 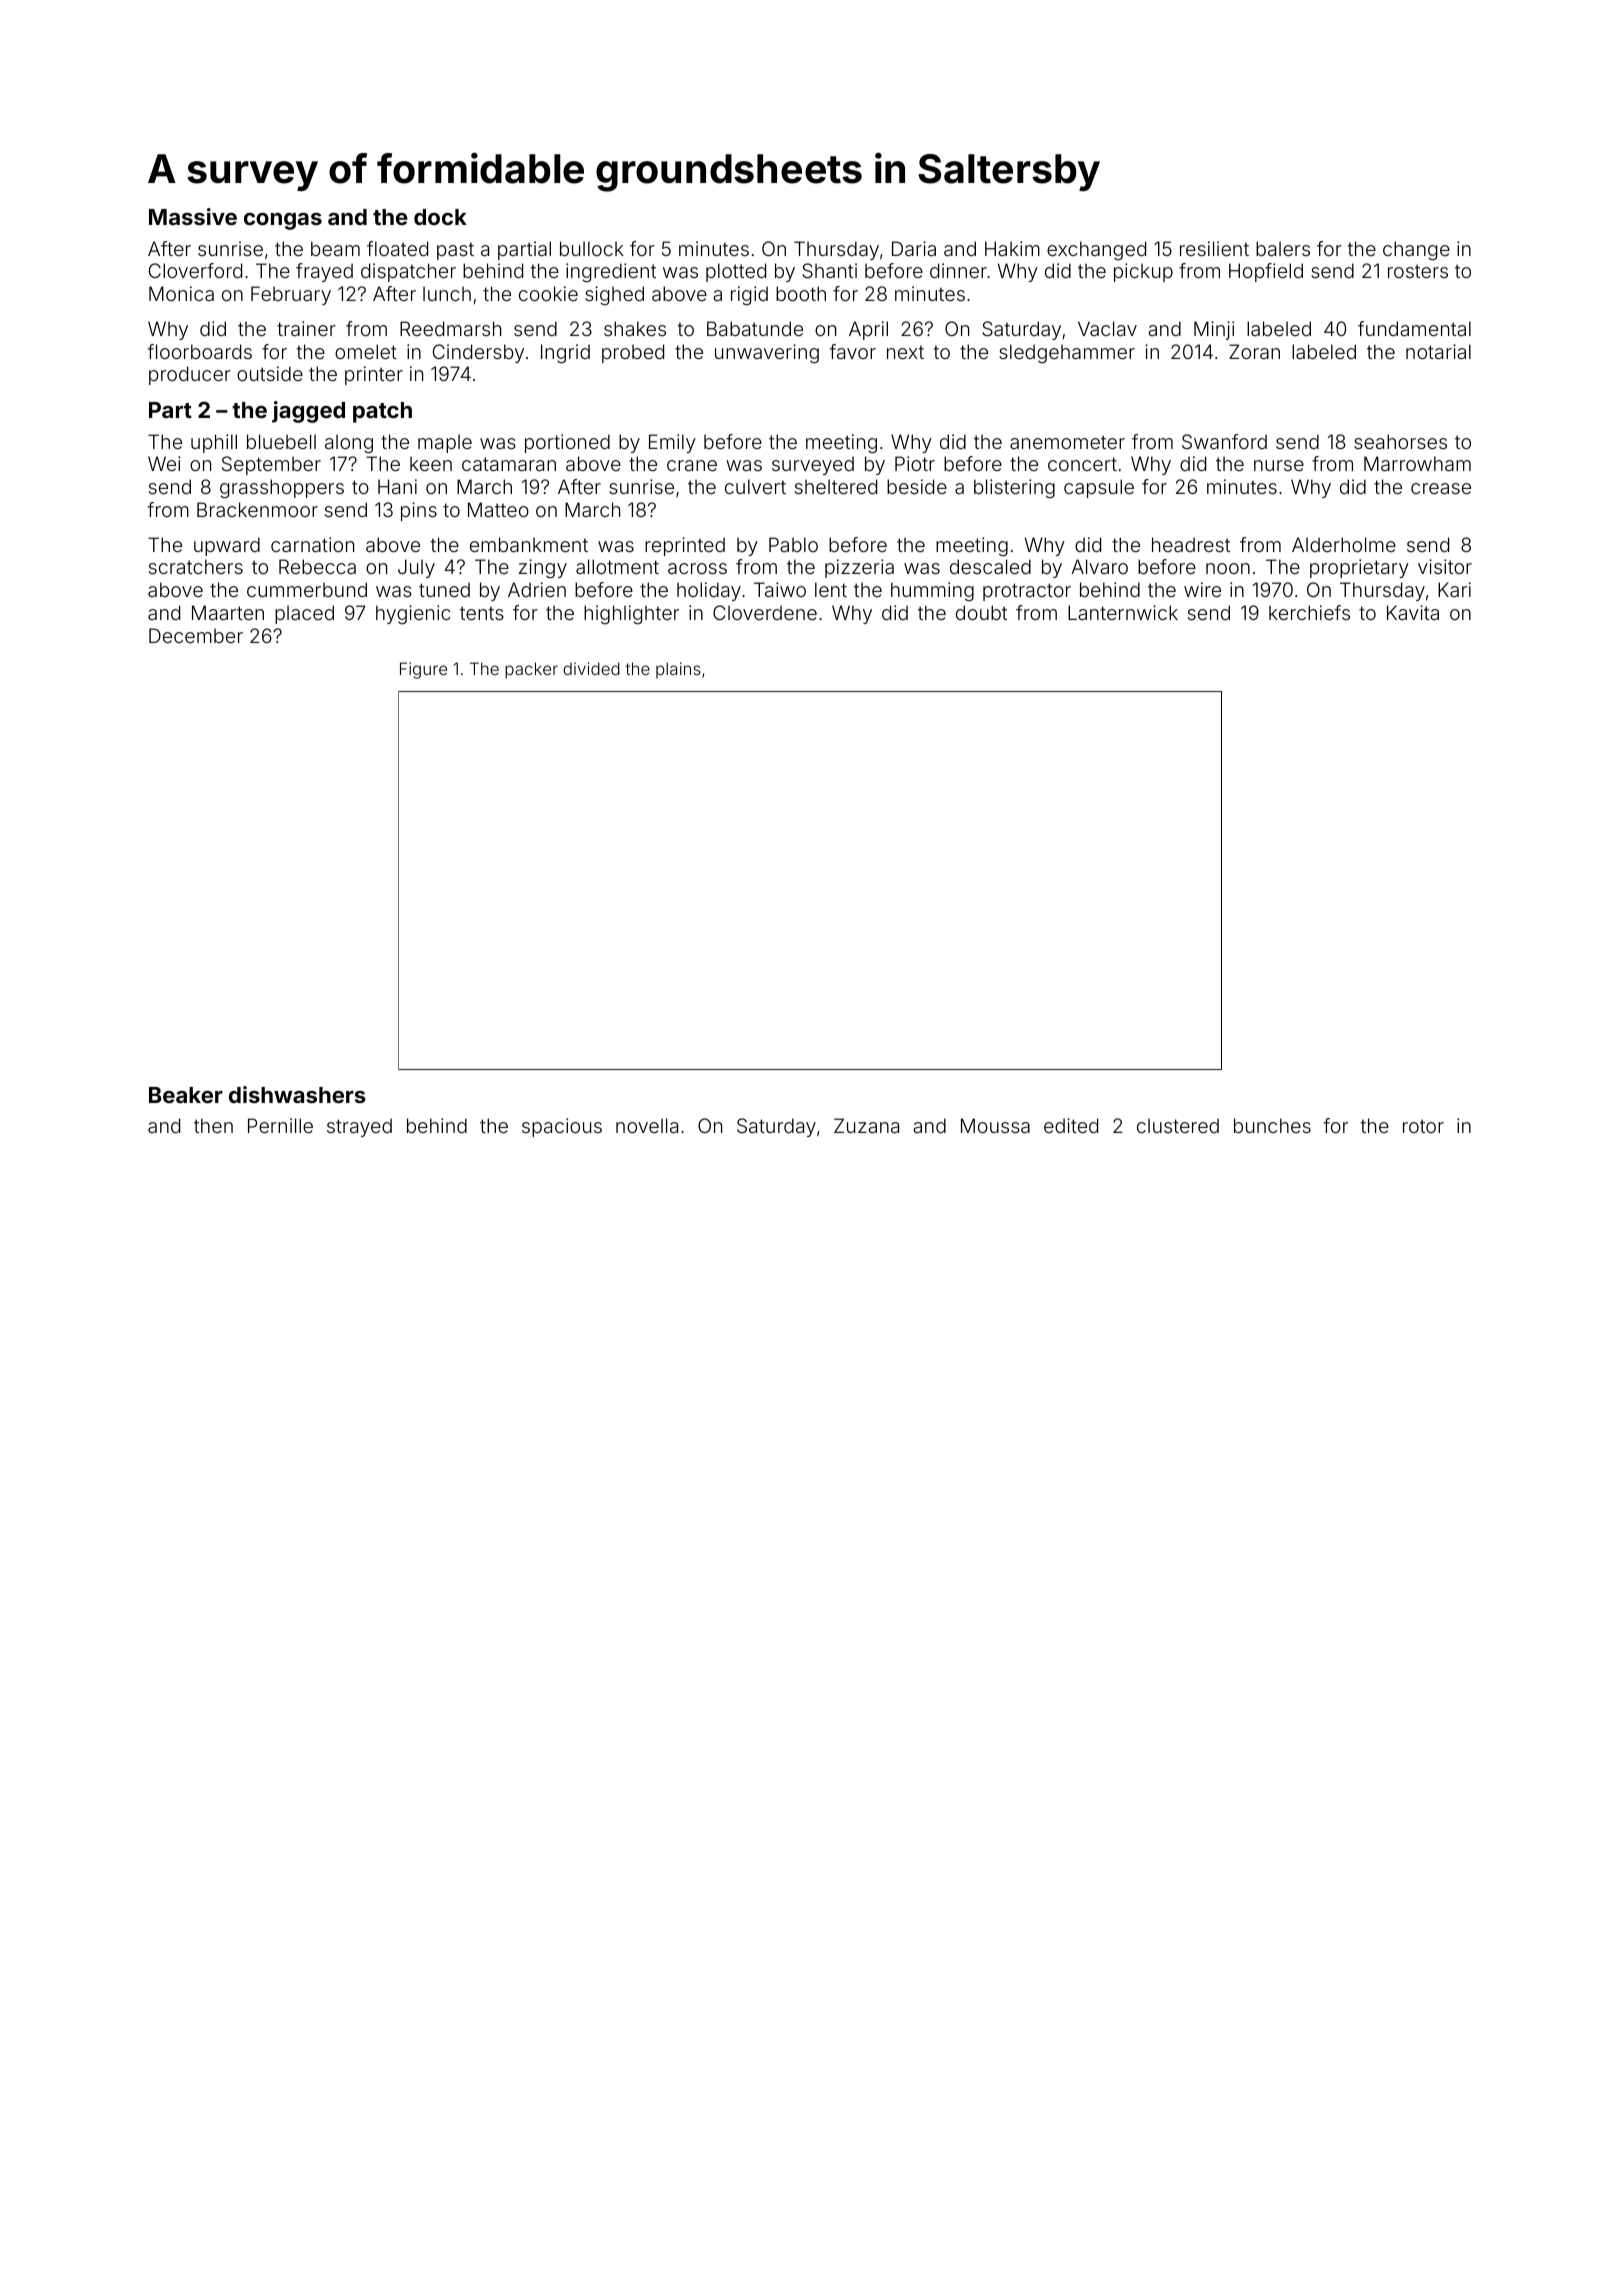 I want to click on balers, so click(x=1283, y=248).
